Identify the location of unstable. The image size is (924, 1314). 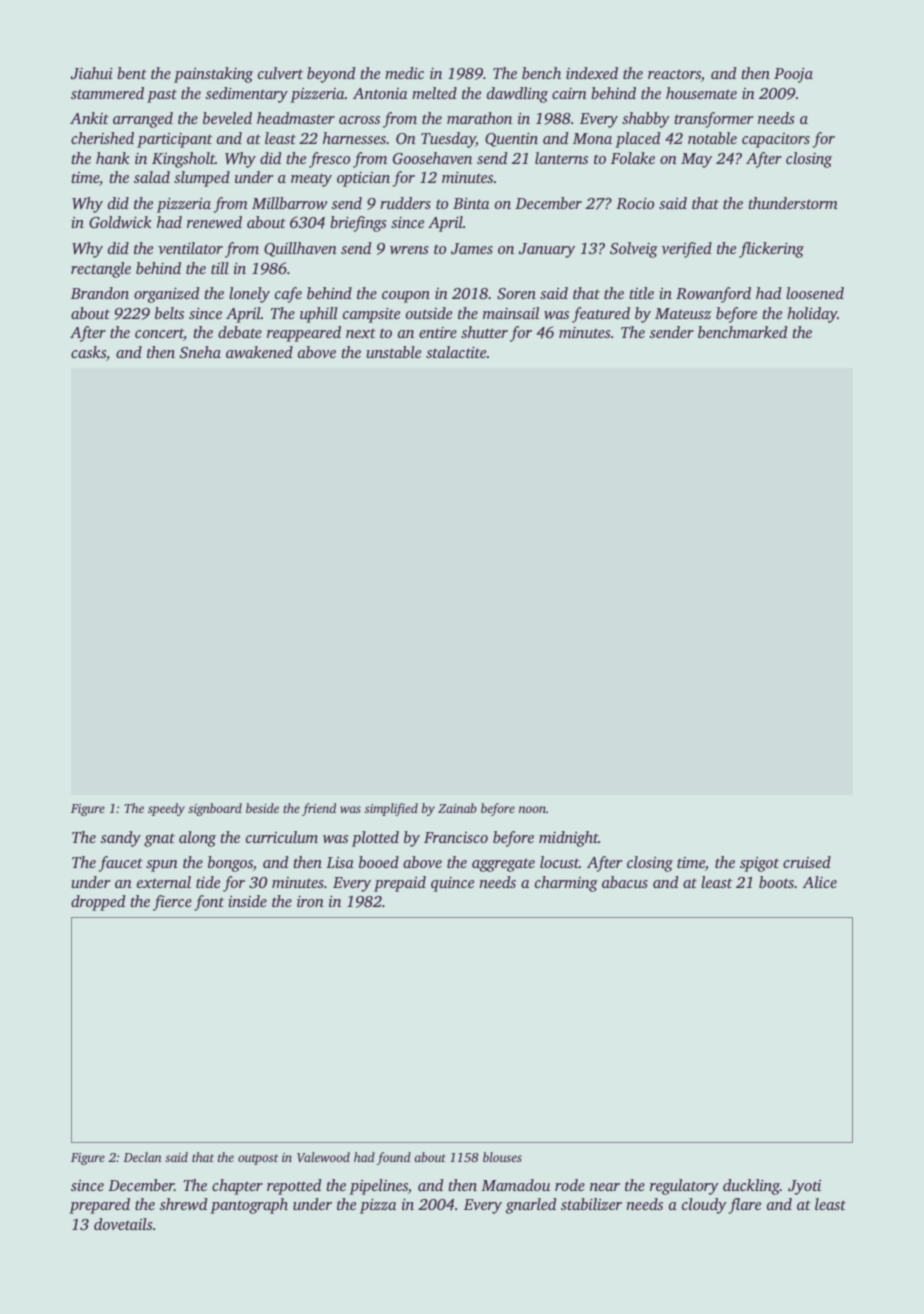
(393, 352).
